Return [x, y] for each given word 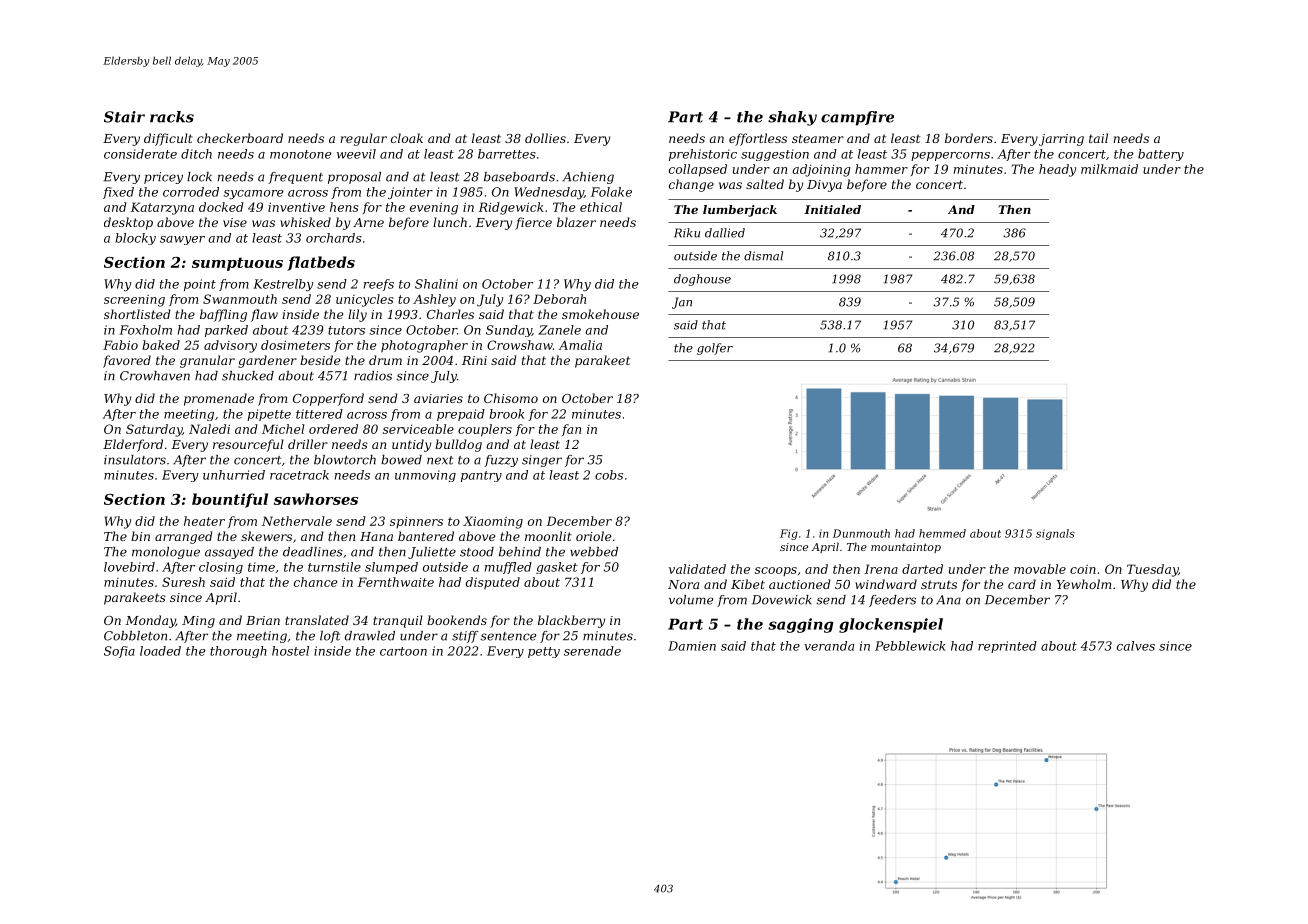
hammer [881, 169]
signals [1055, 534]
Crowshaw [520, 345]
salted [765, 184]
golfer [715, 349]
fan [571, 430]
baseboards [519, 177]
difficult [168, 139]
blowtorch [345, 460]
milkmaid [1109, 169]
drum [385, 360]
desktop [128, 223]
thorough [238, 652]
